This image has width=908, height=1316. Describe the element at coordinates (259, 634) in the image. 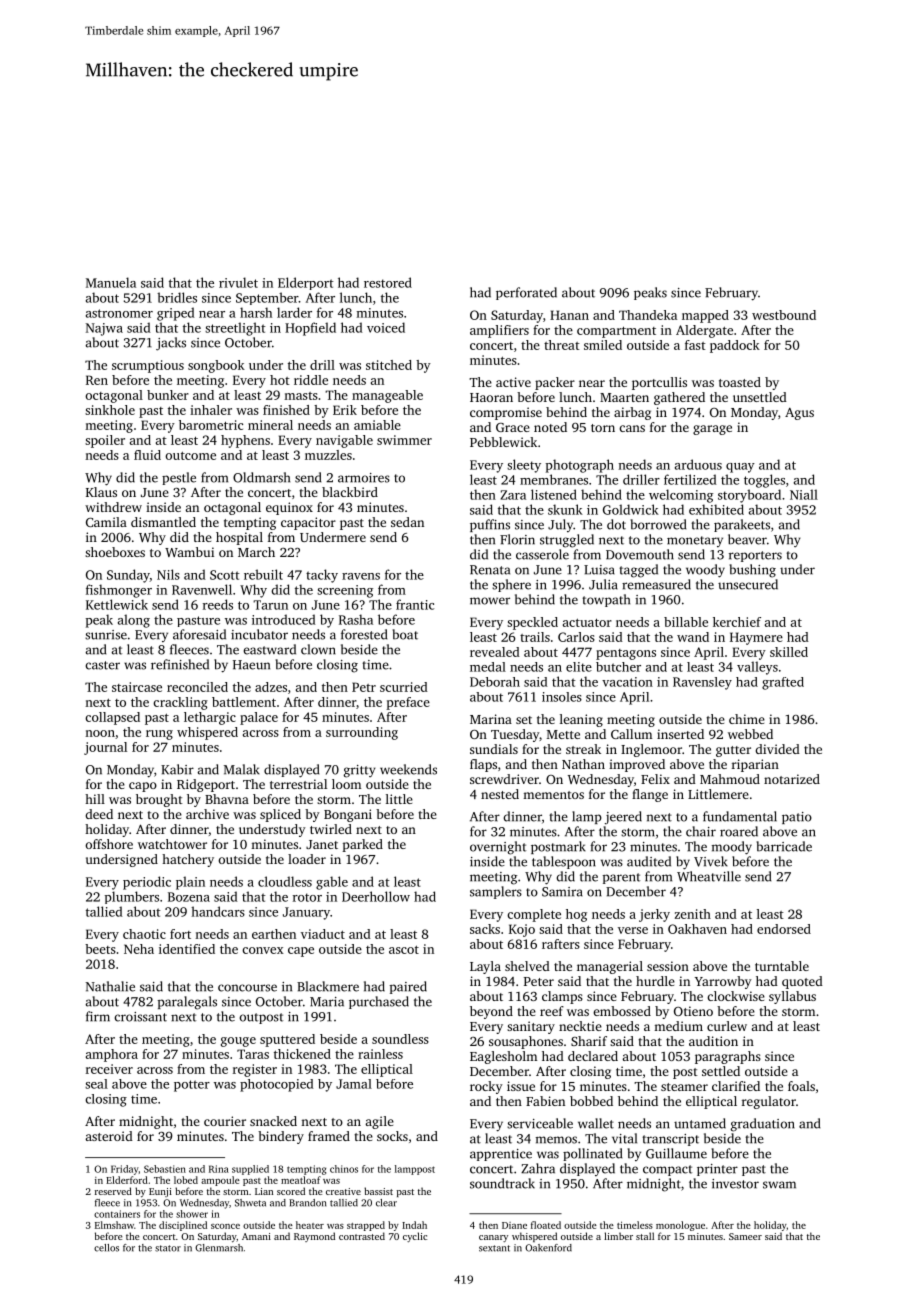

I see `incubator` at that location.
